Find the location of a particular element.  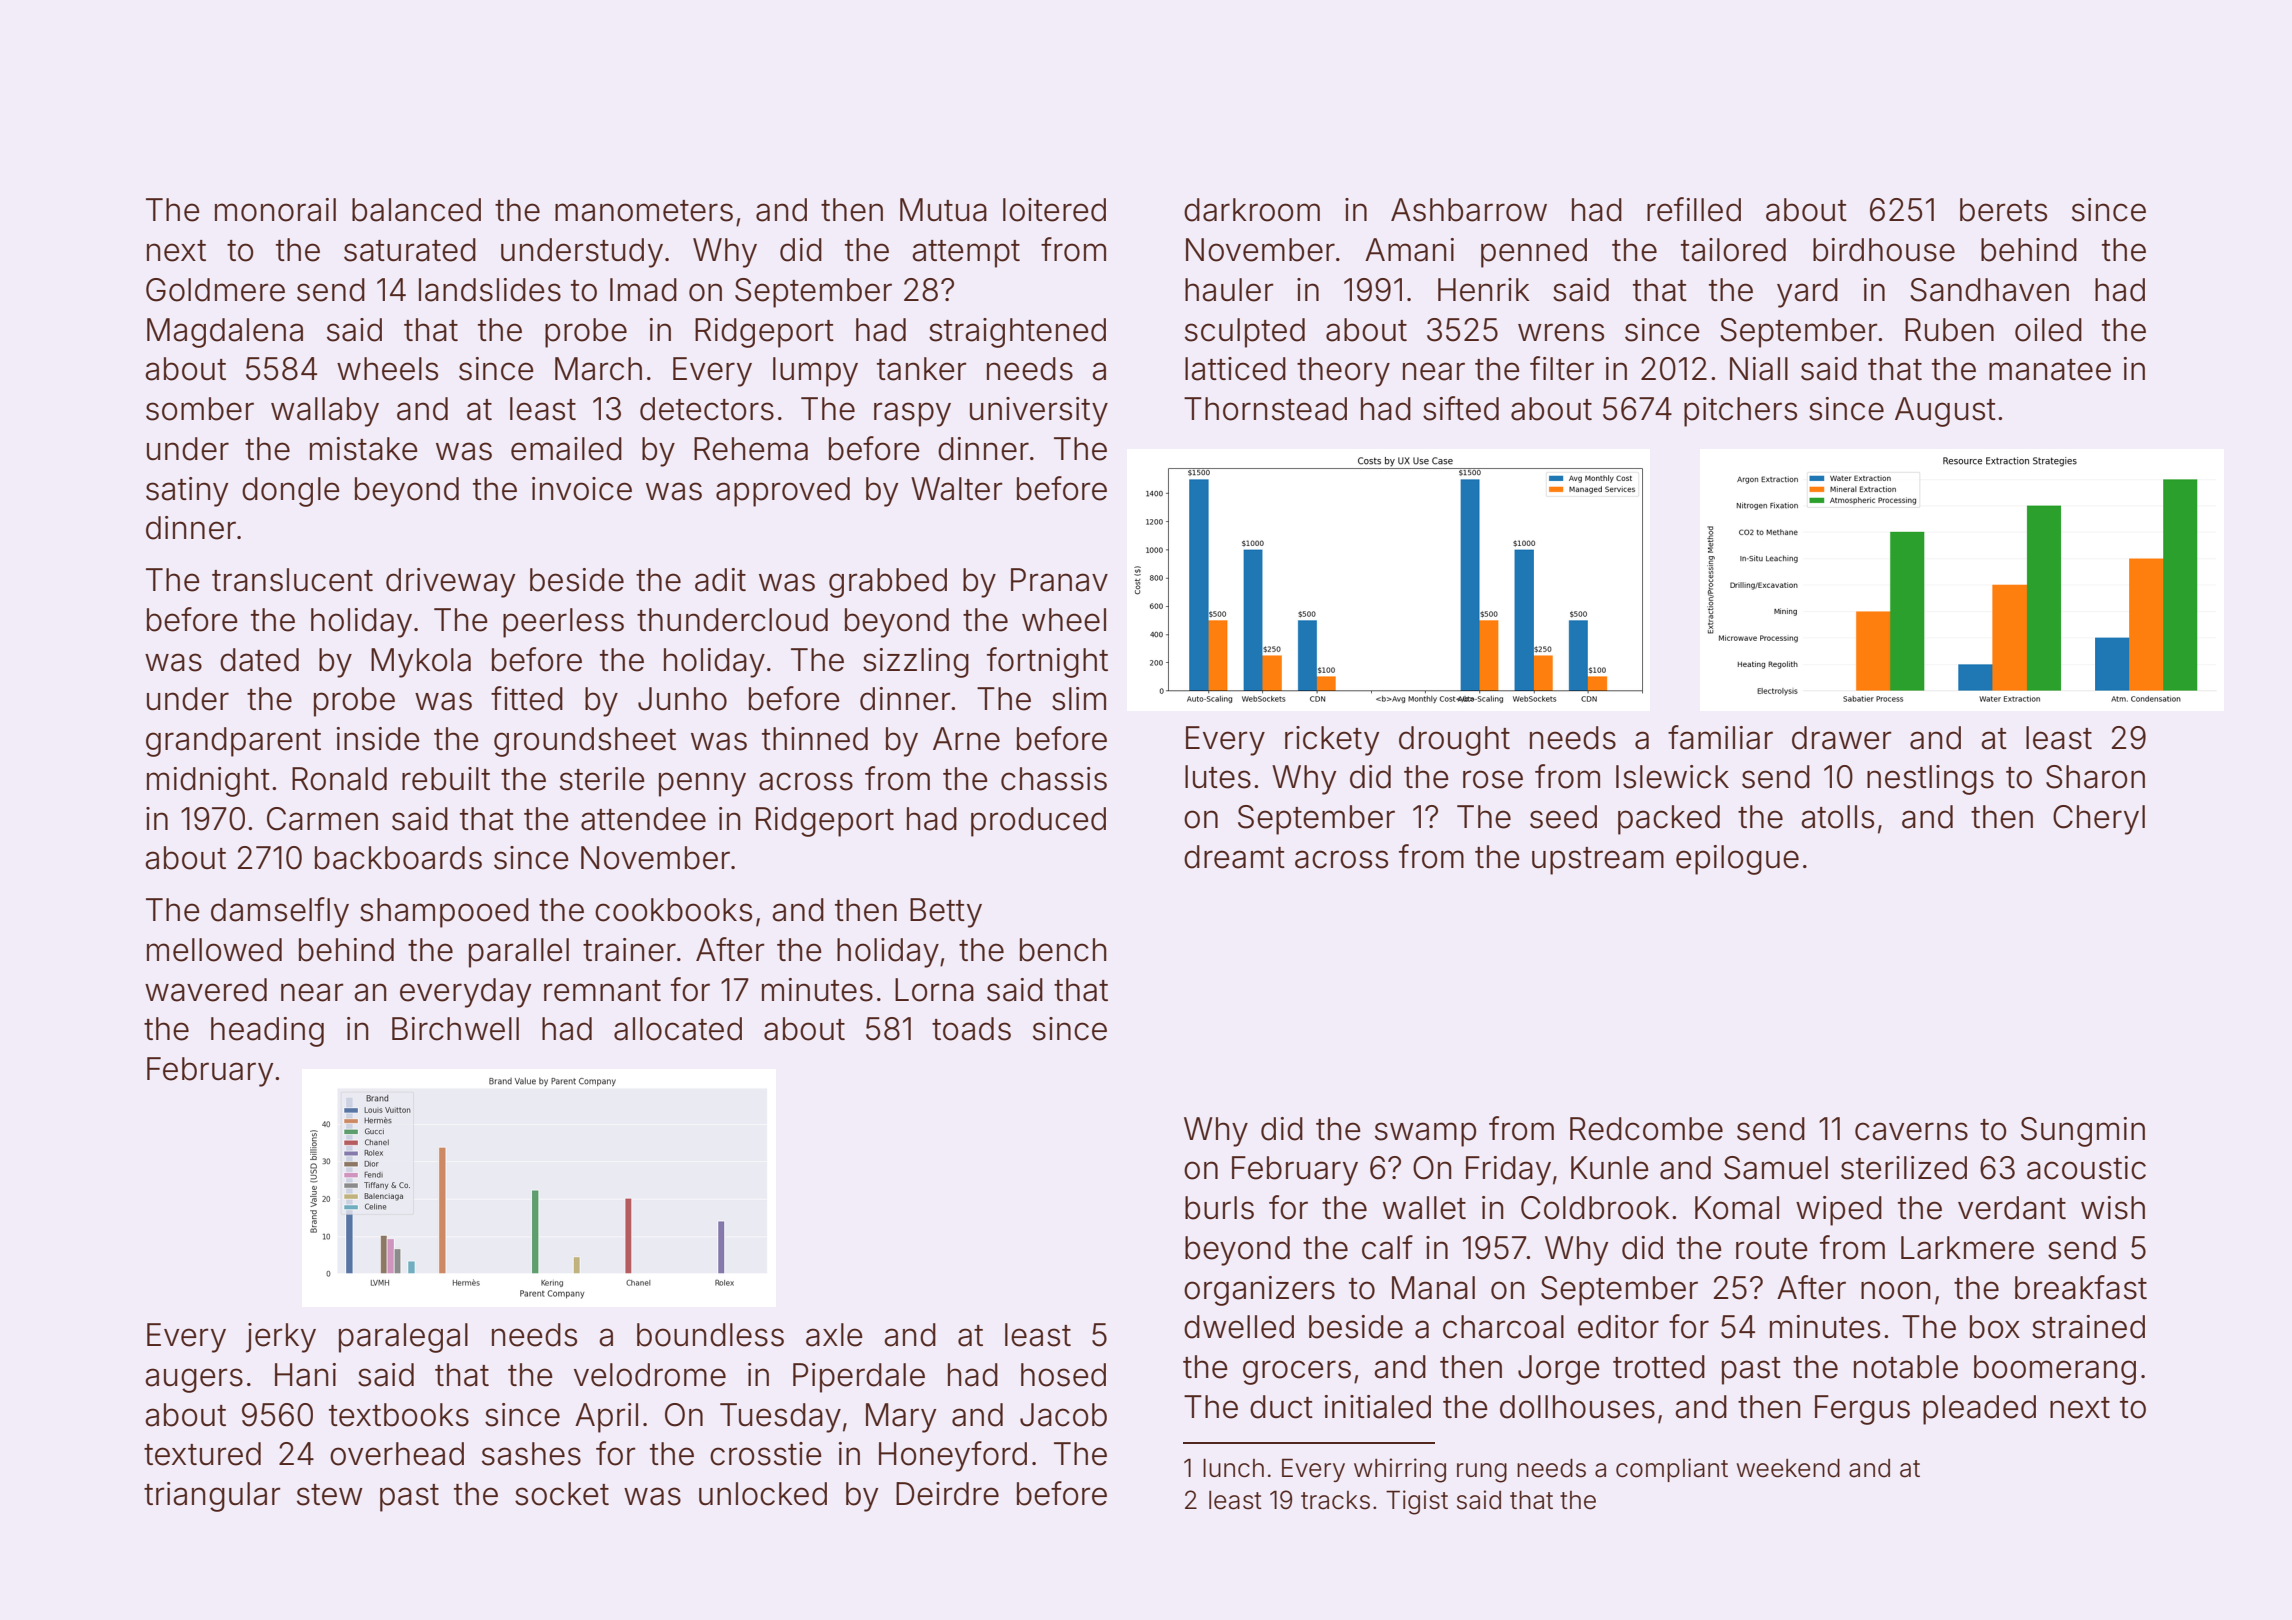

manometers is located at coordinates (644, 211).
